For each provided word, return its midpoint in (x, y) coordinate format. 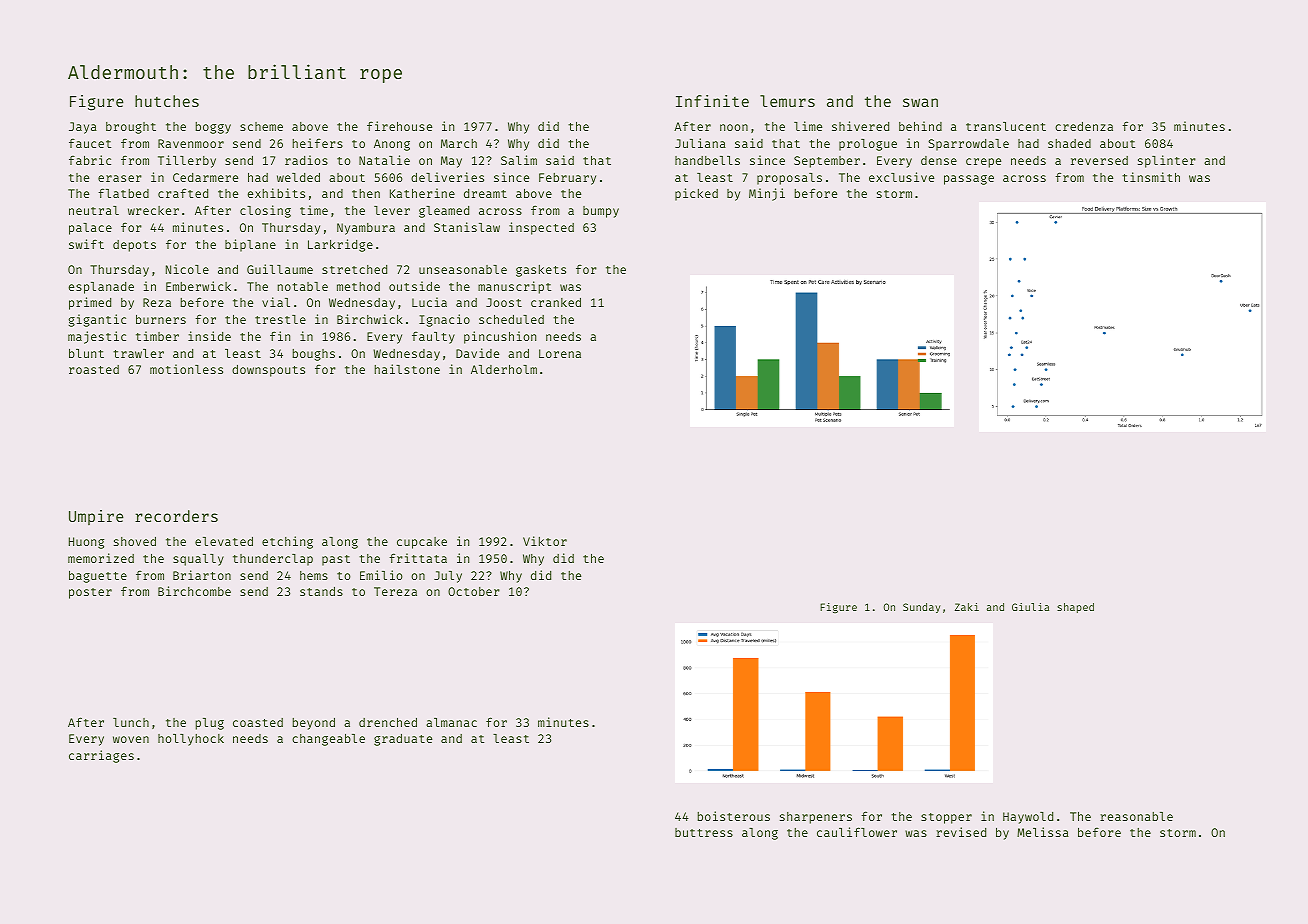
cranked (556, 302)
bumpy (601, 212)
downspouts (268, 371)
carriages (101, 756)
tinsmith (1151, 177)
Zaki (967, 607)
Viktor (545, 541)
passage (969, 180)
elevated (224, 541)
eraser (120, 178)
